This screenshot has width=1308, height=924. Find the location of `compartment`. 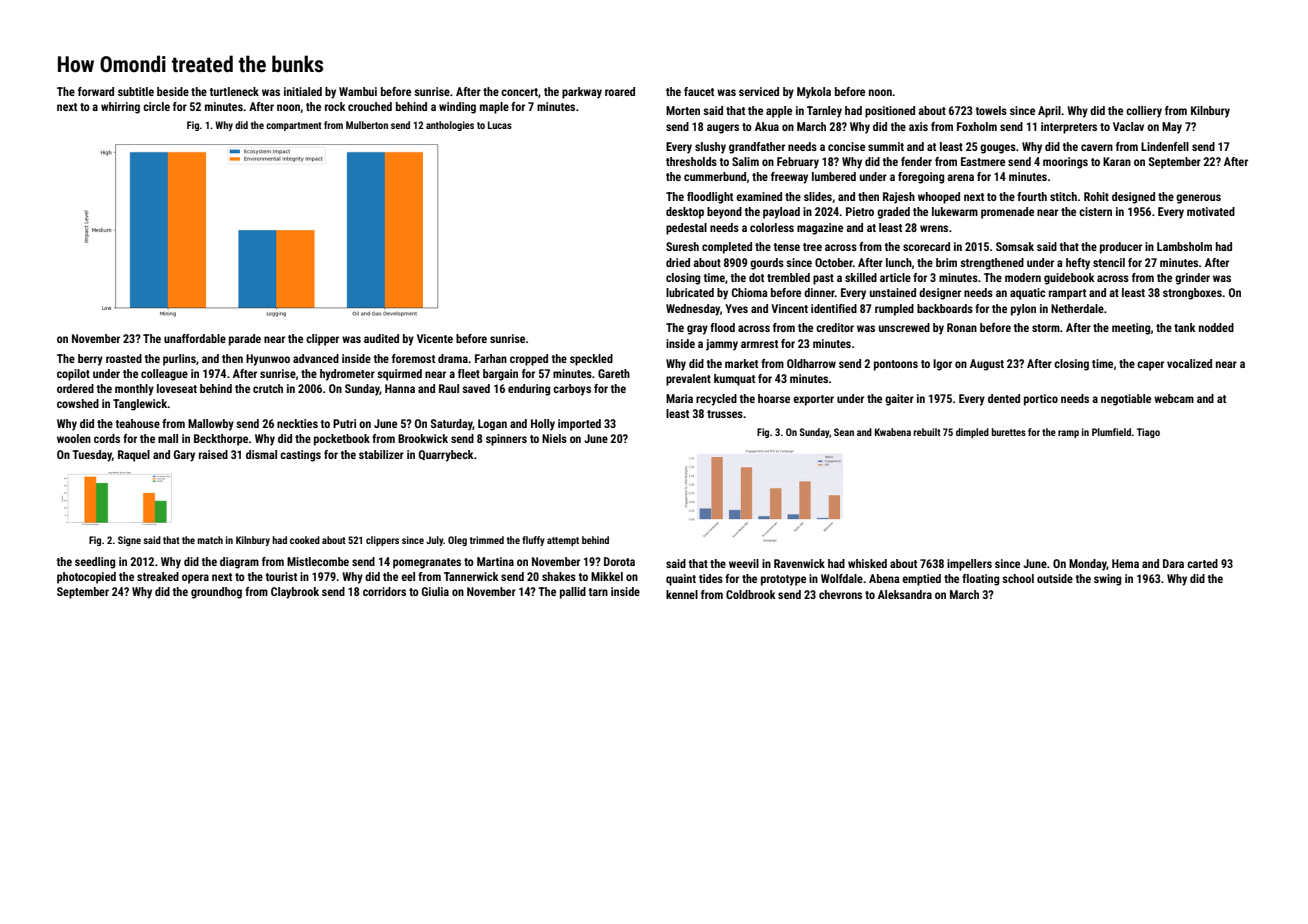

compartment is located at coordinates (294, 126).
